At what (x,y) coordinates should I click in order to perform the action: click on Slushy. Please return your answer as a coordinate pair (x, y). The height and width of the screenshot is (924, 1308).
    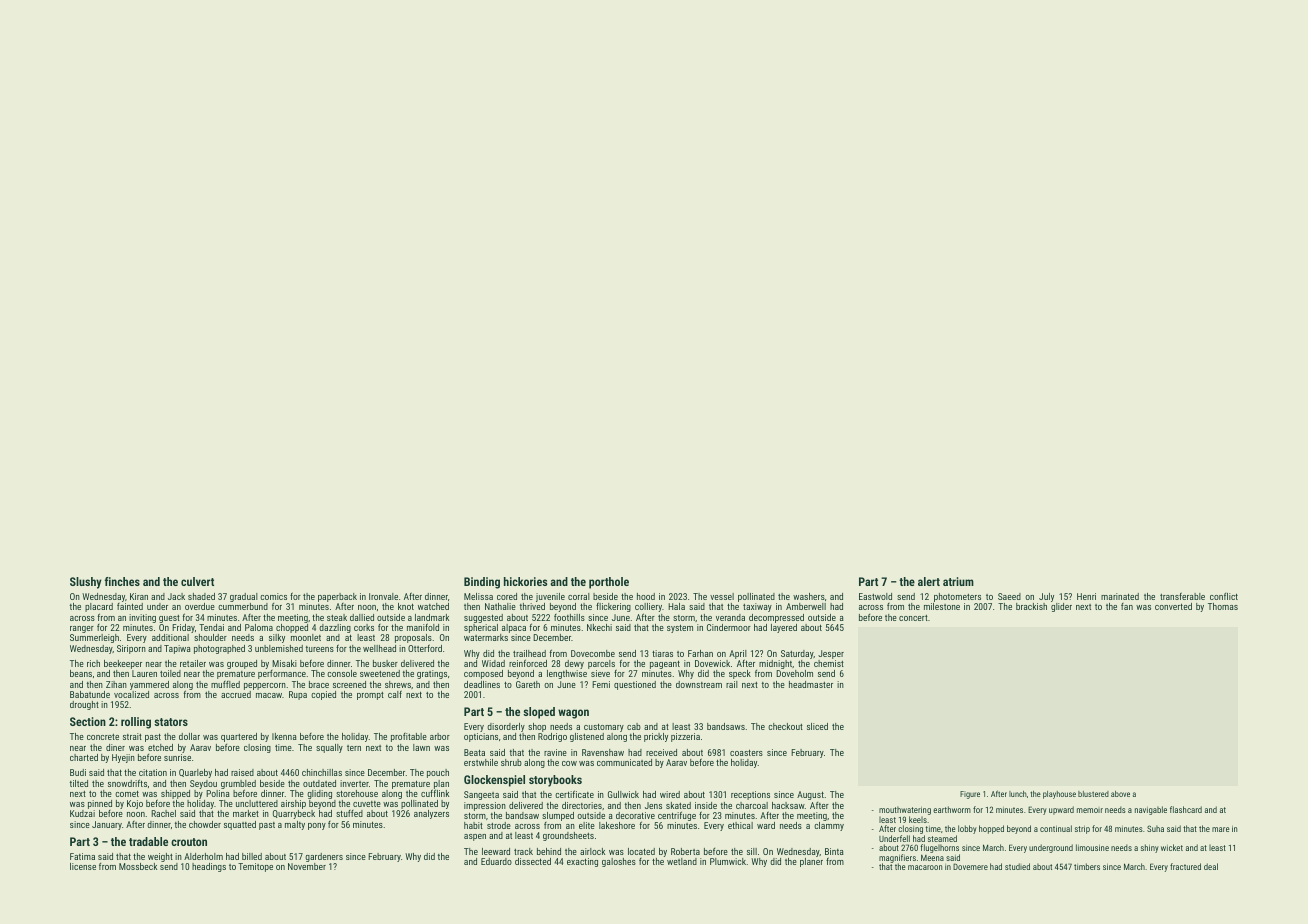
    Looking at the image, I should click on (86, 583).
